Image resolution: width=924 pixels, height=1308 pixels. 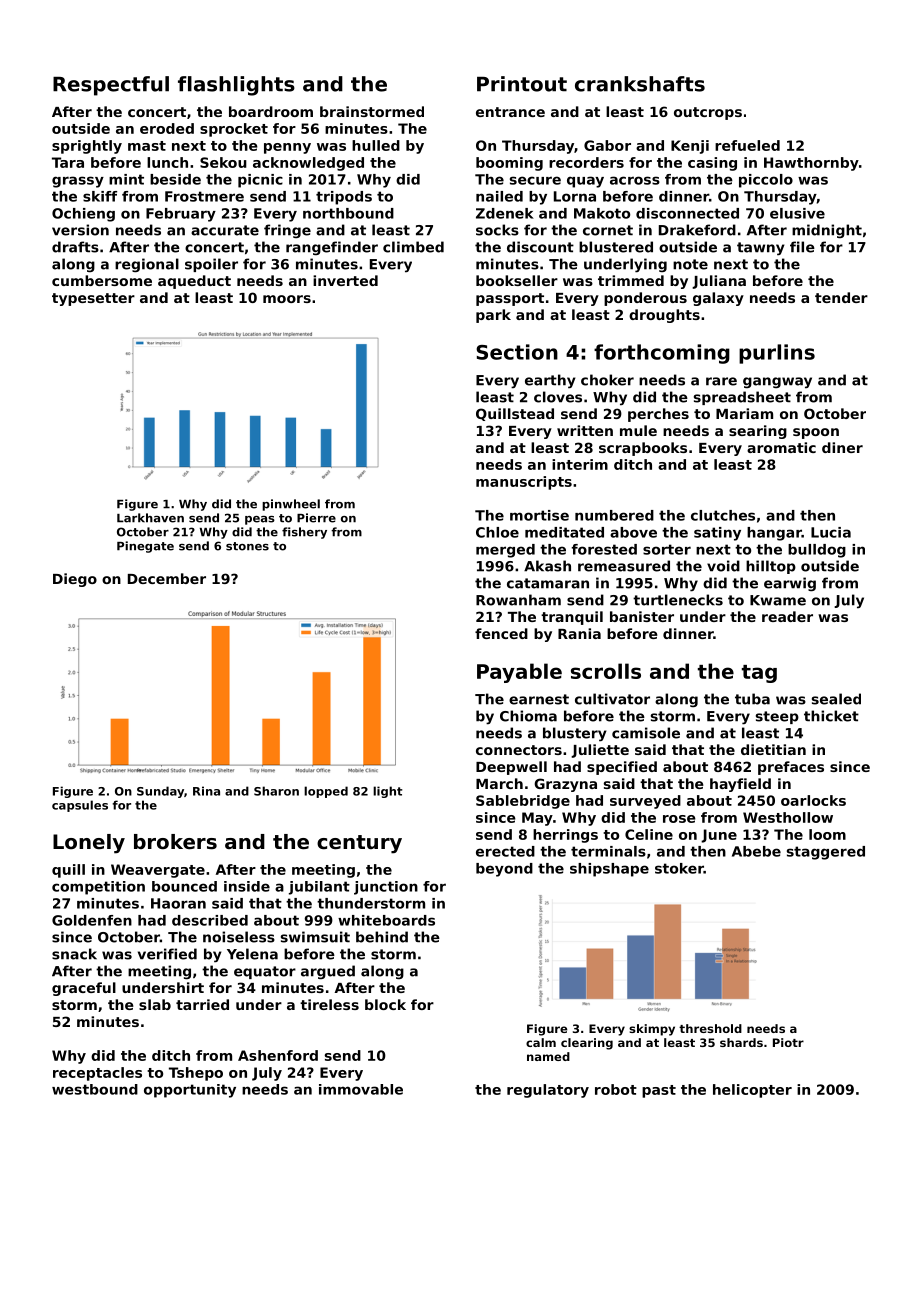 I want to click on century, so click(x=359, y=844).
